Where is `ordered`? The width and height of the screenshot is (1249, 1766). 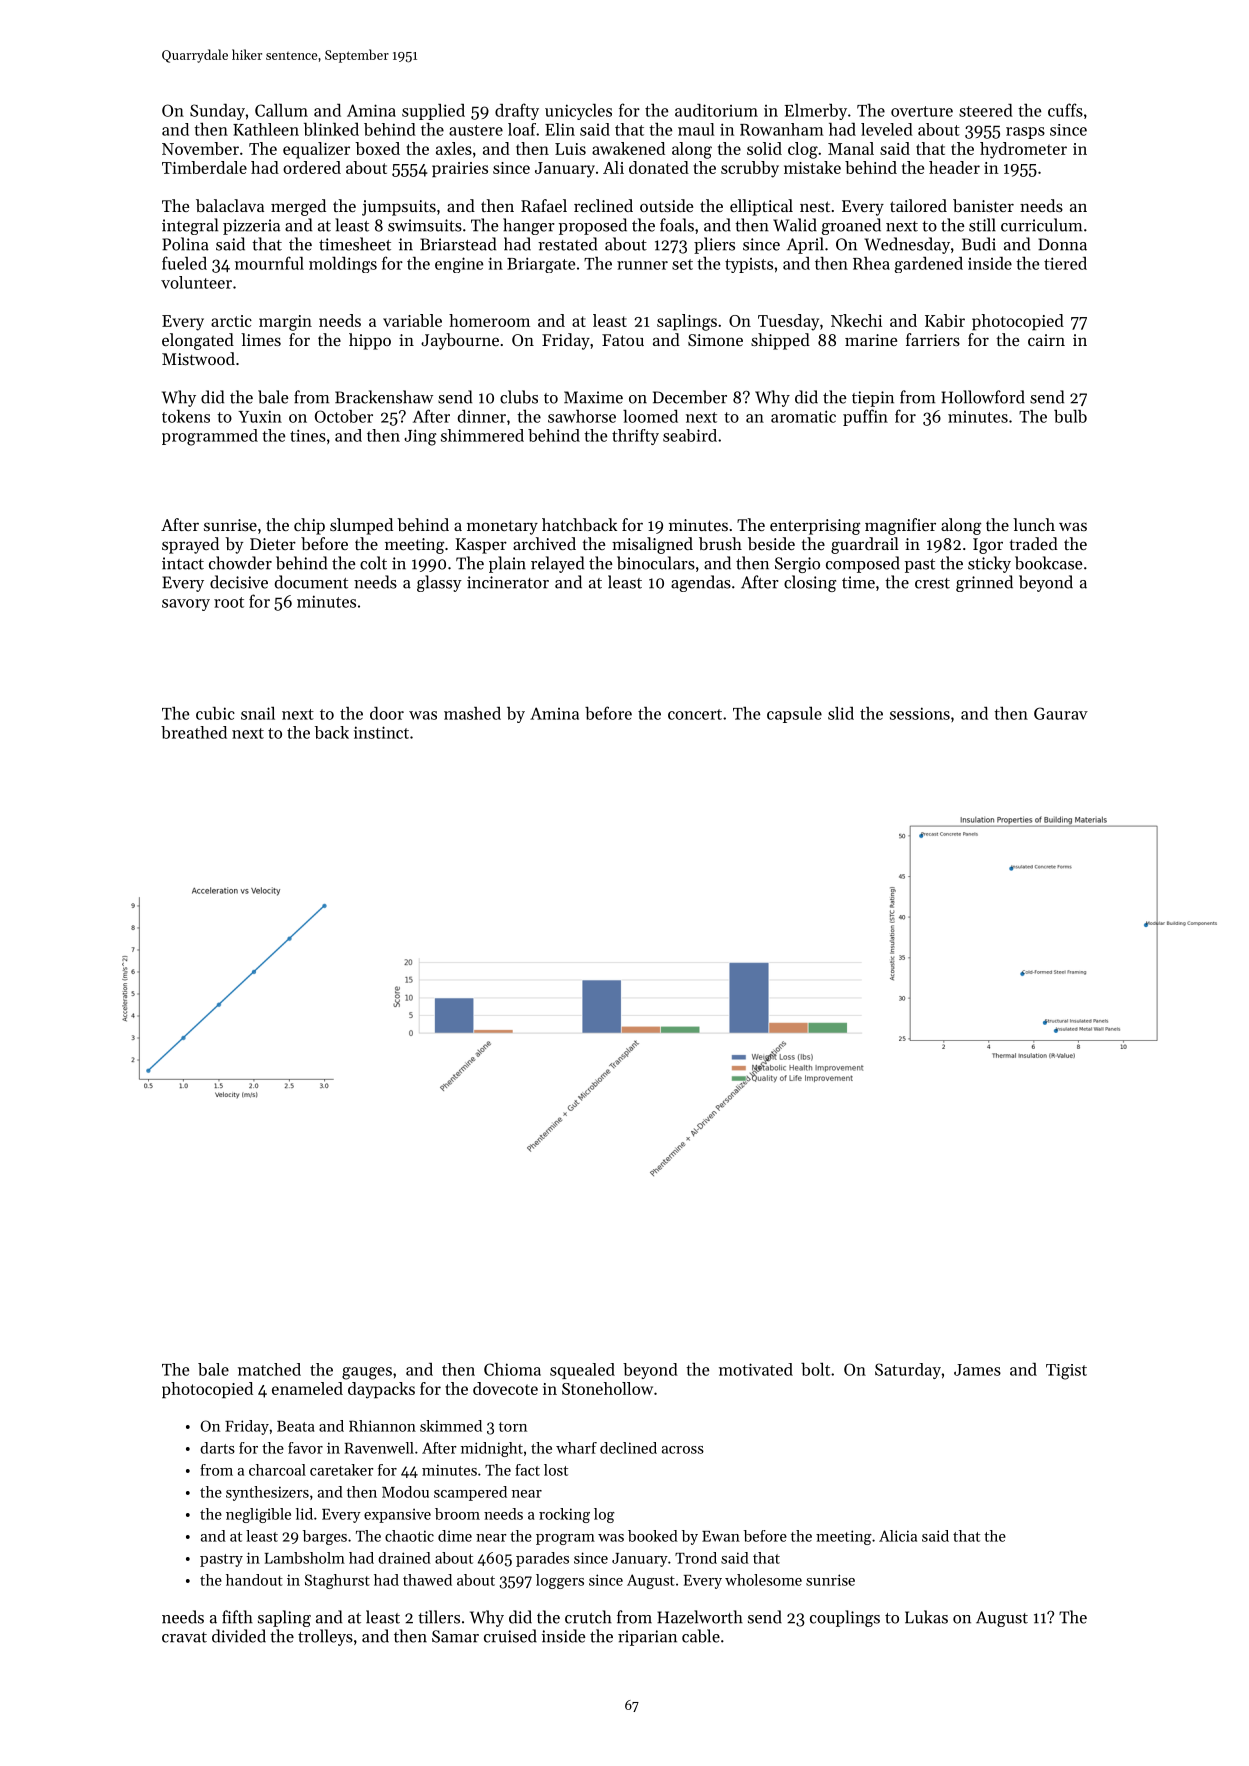
ordered is located at coordinates (312, 167).
